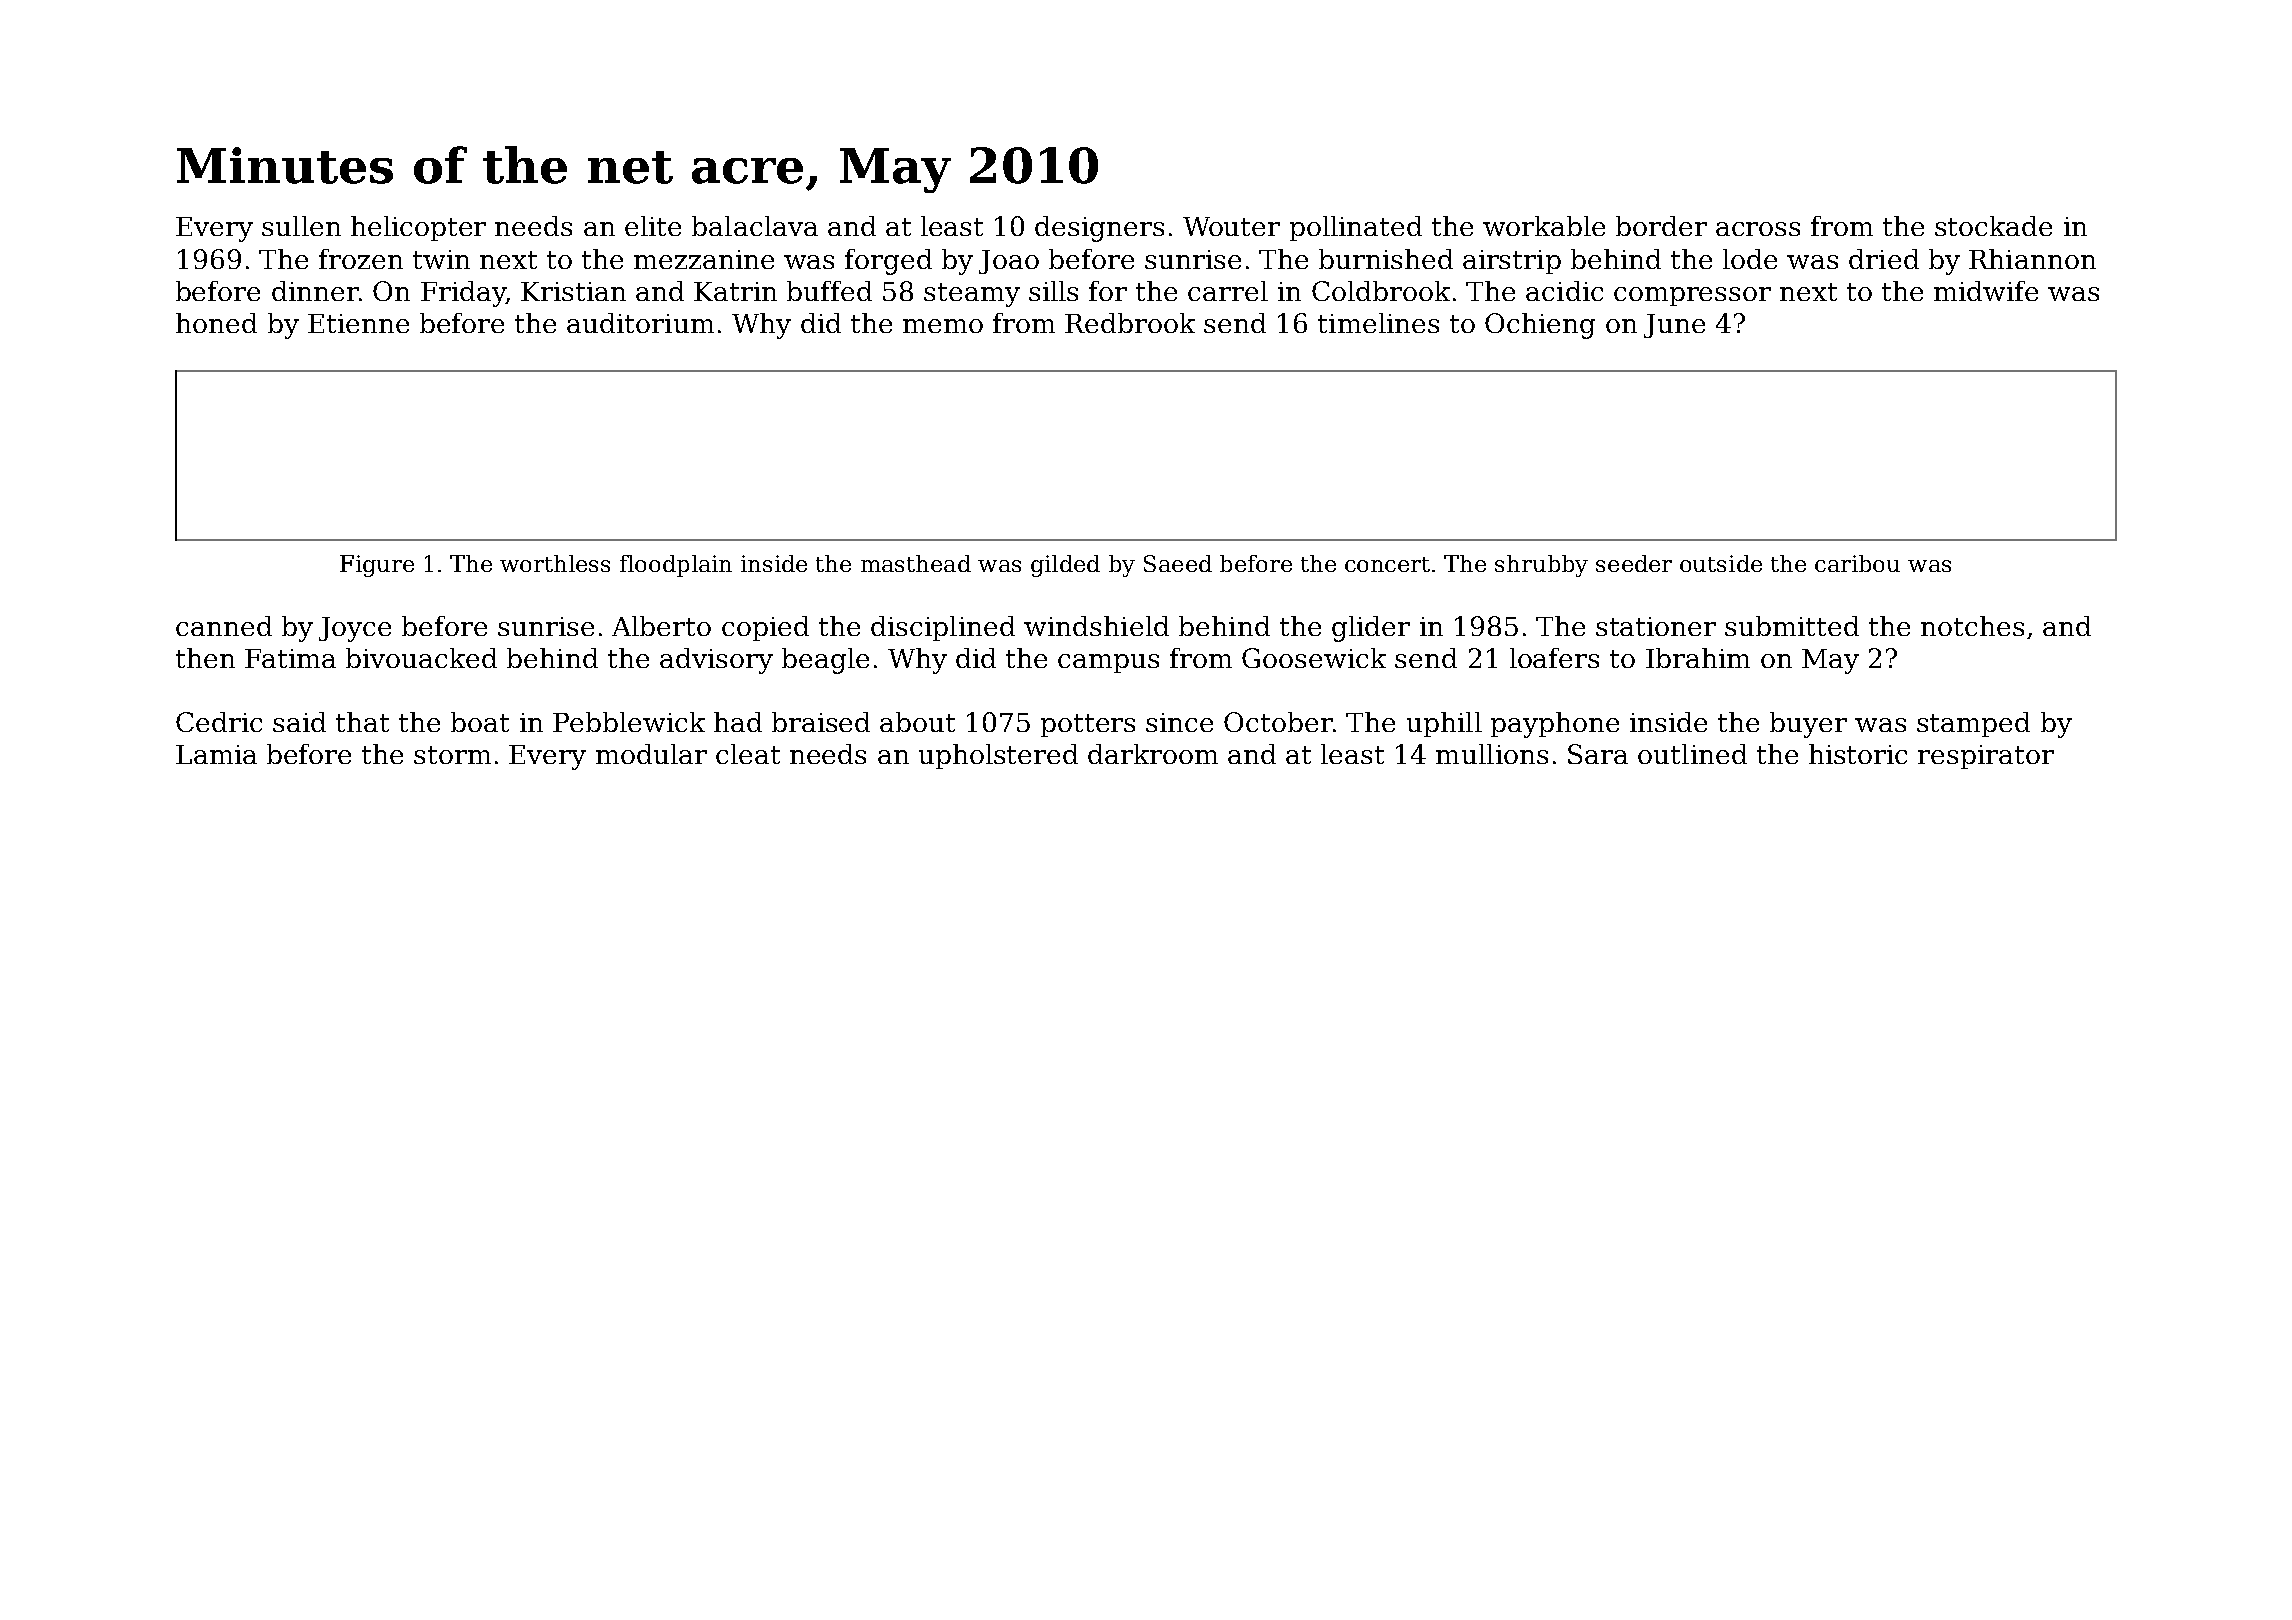 This document has width=2292, height=1620. Describe the element at coordinates (555, 563) in the document. I see `worthless` at that location.
